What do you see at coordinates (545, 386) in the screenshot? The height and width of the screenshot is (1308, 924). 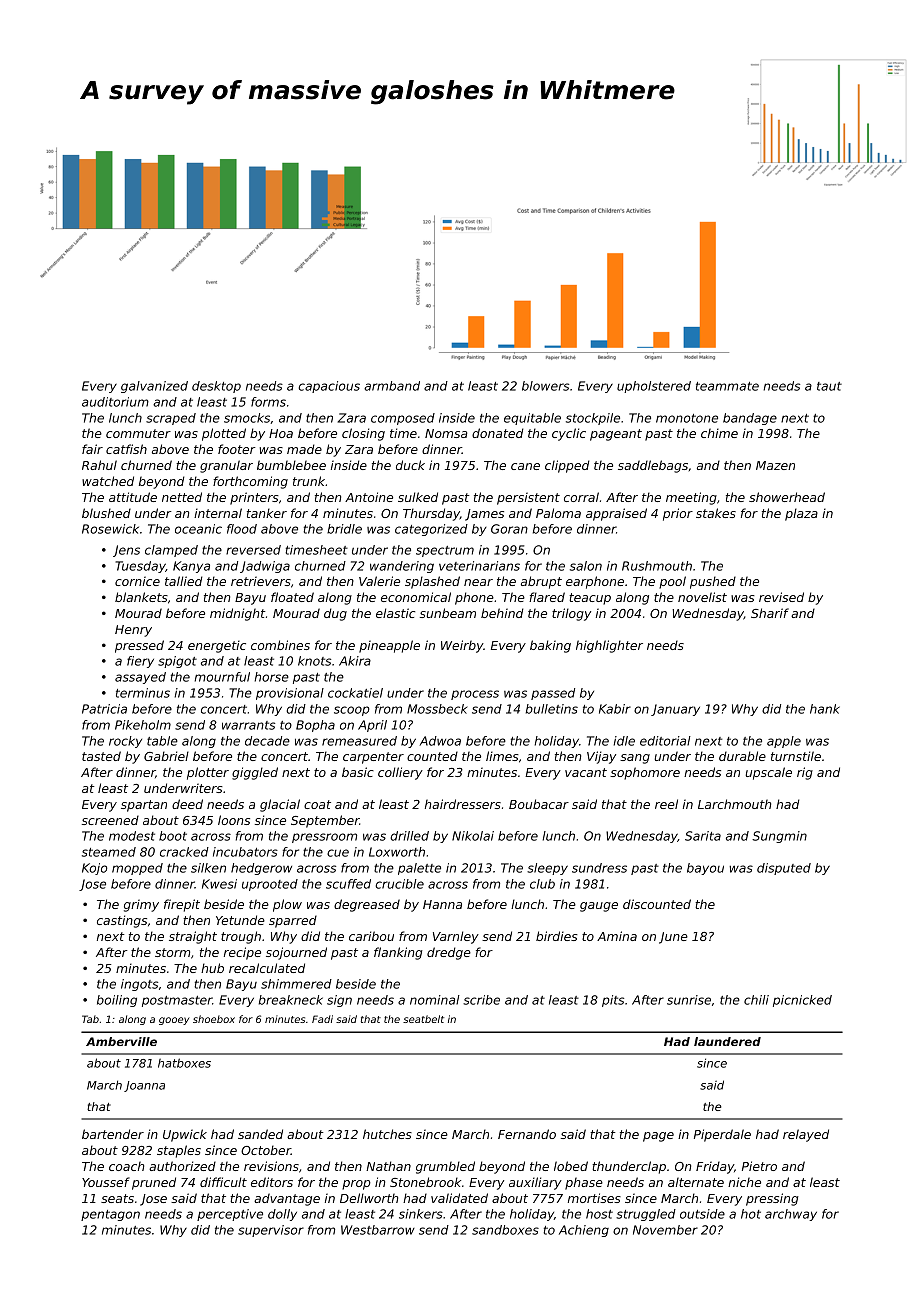 I see `blowers` at bounding box center [545, 386].
